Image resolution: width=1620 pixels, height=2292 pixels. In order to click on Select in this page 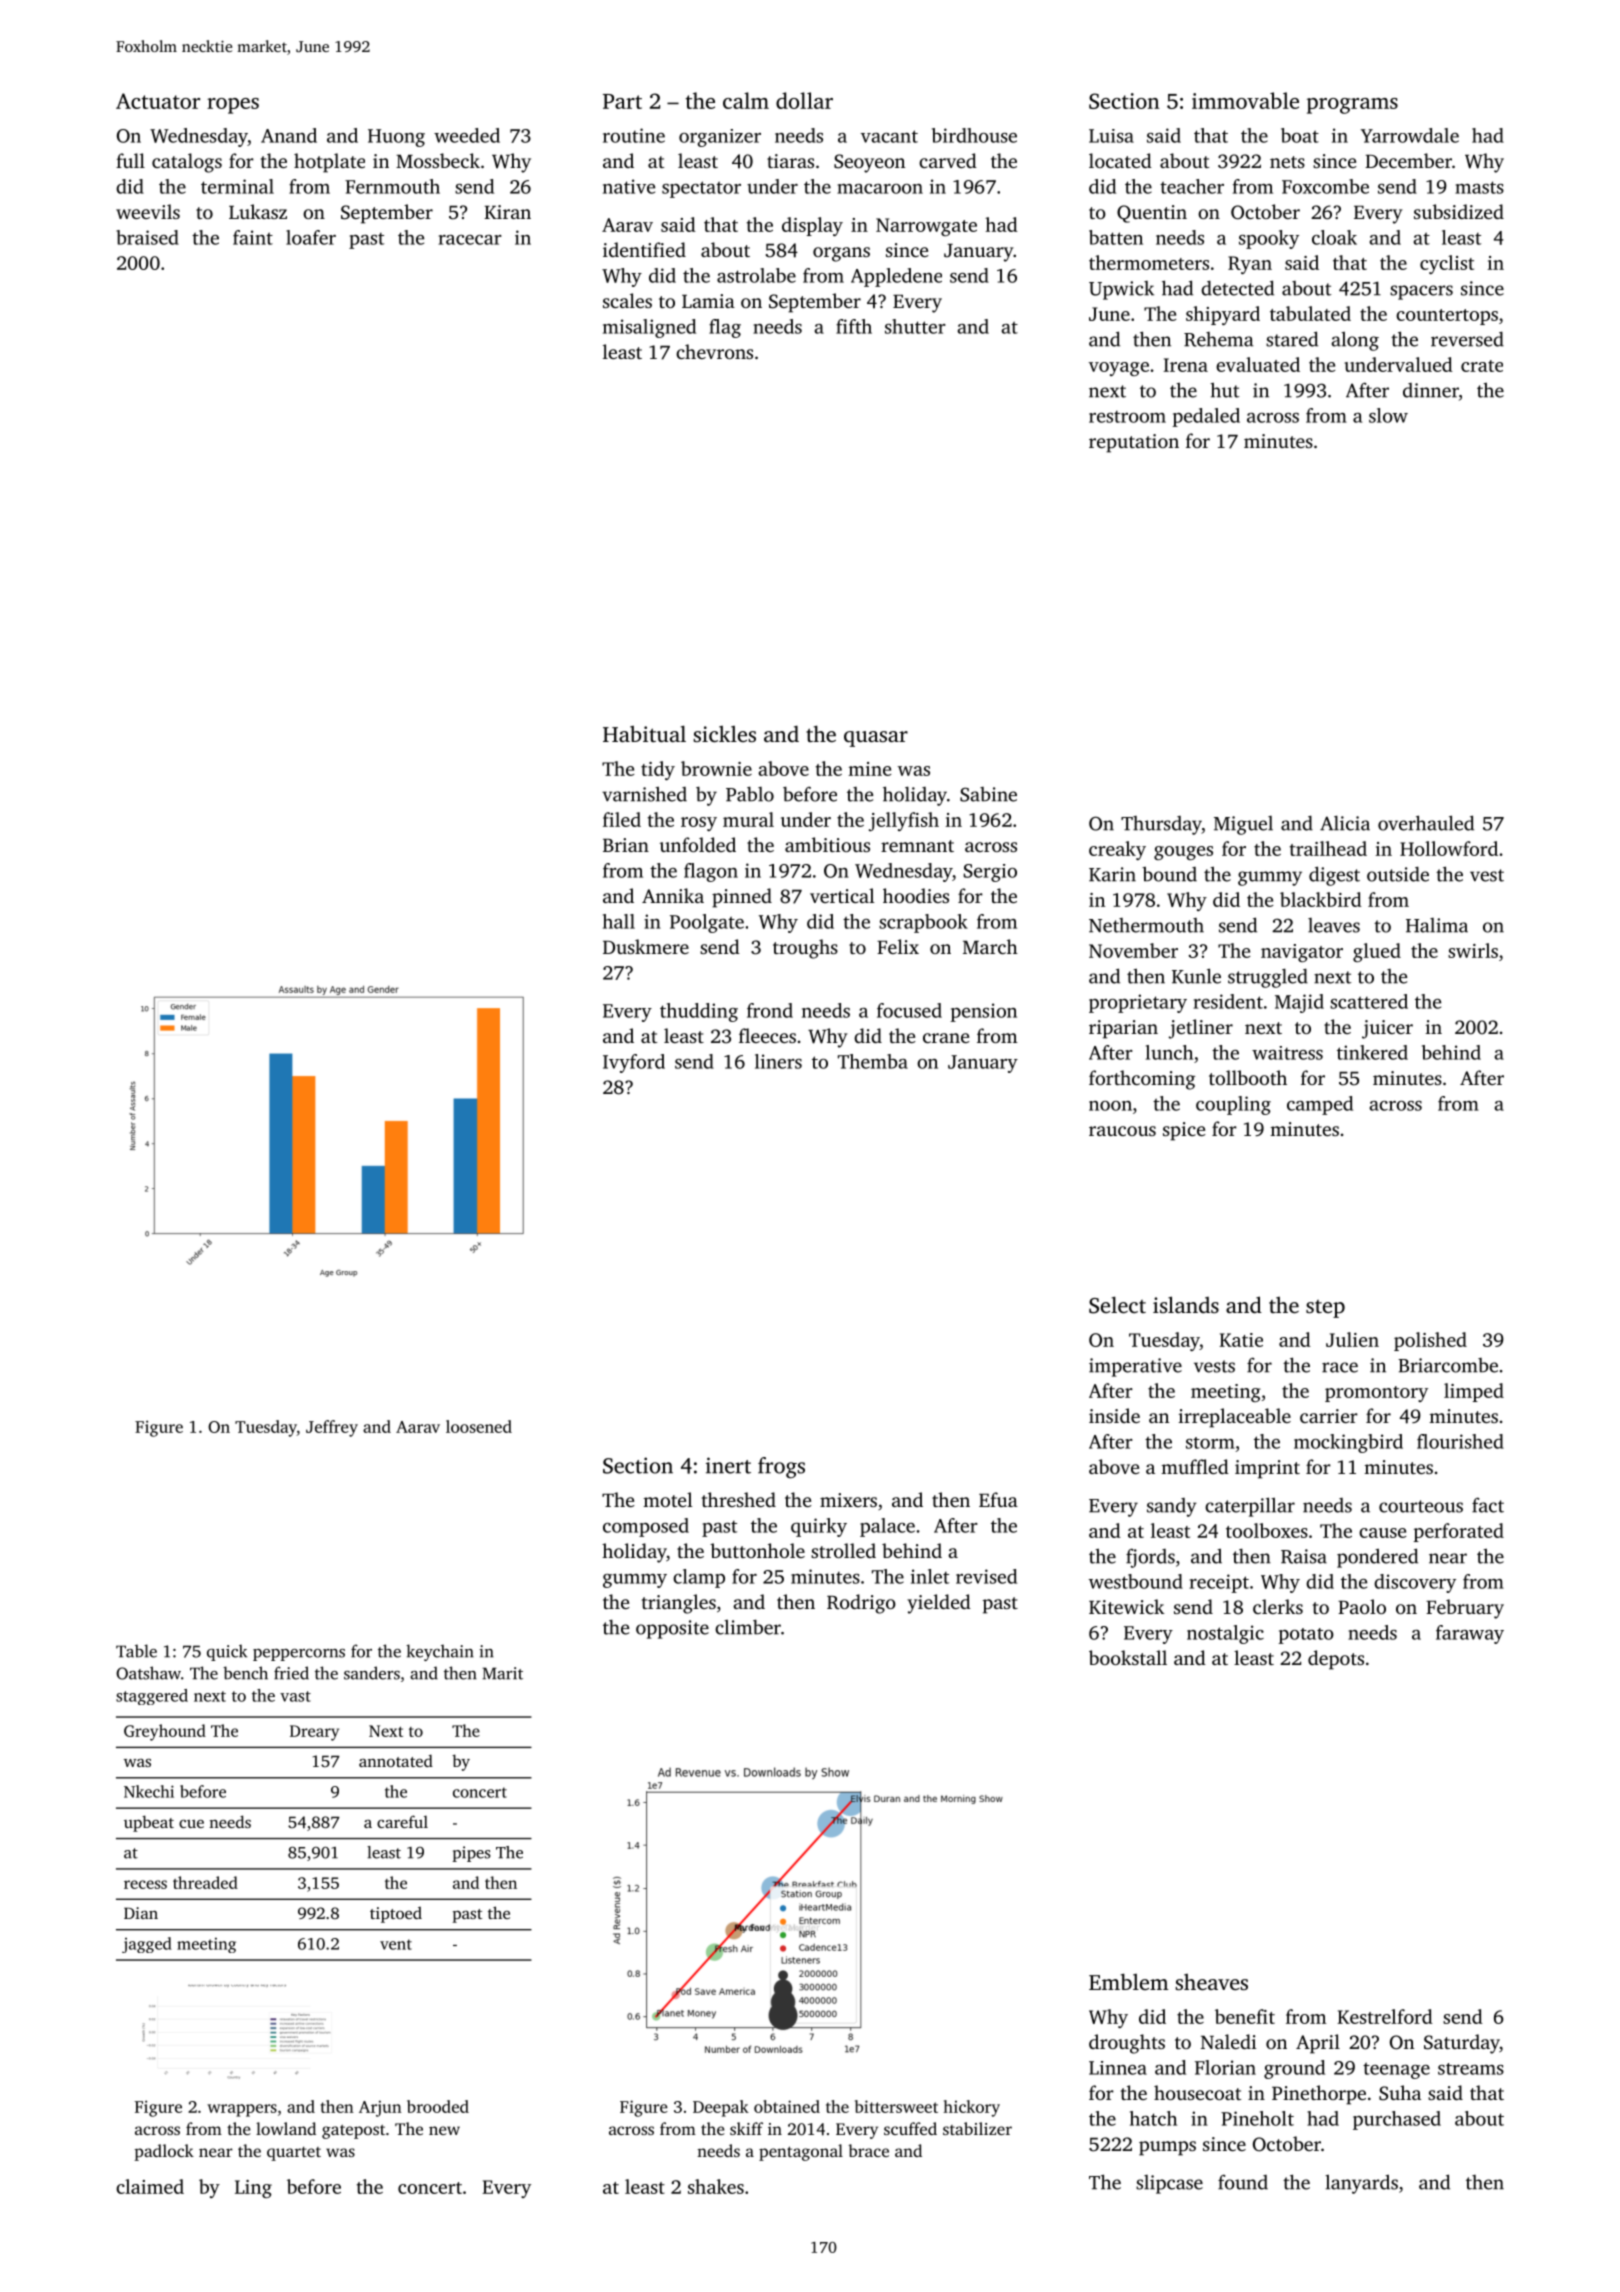, I will do `click(1117, 1305)`.
